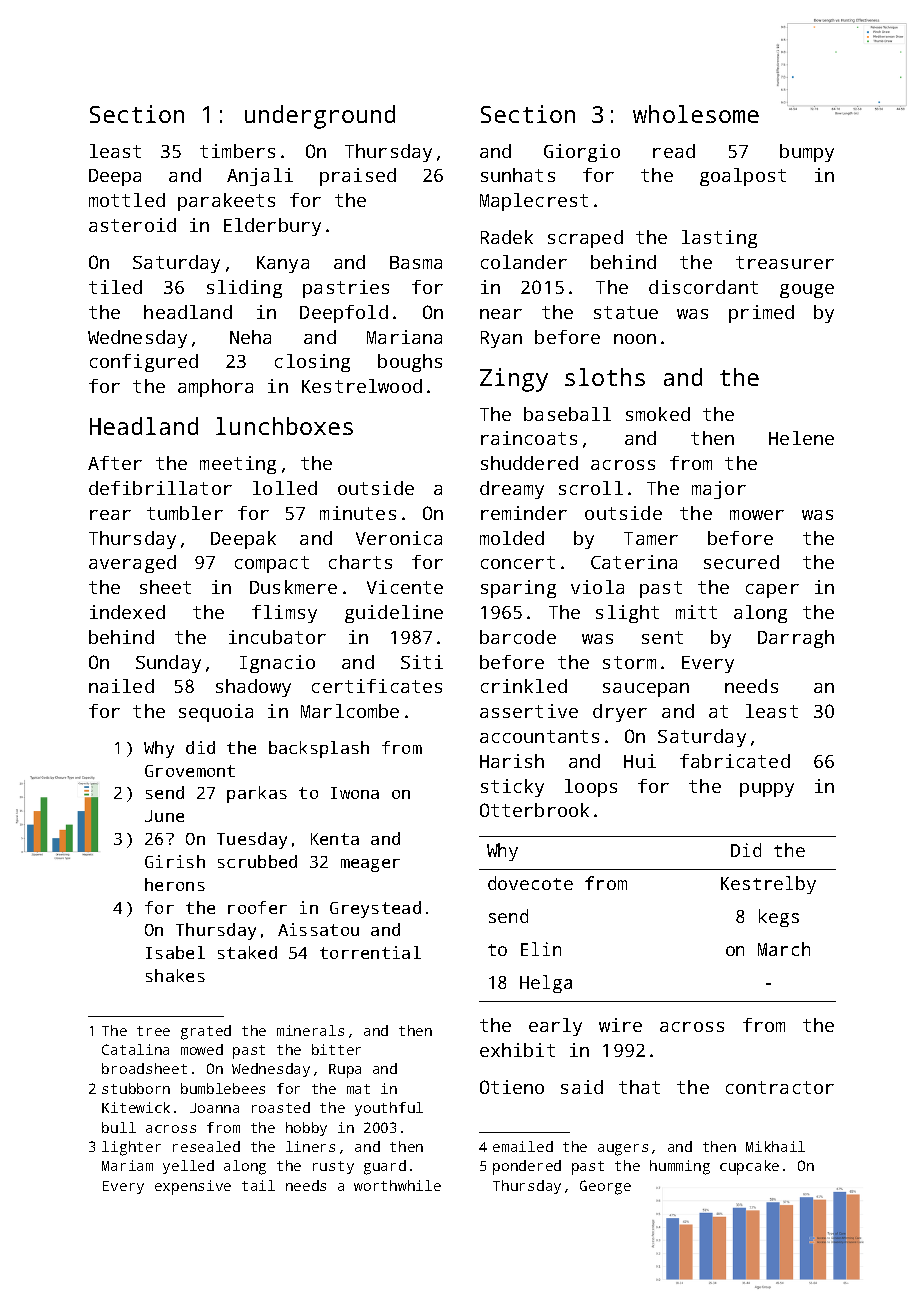  What do you see at coordinates (370, 865) in the image?
I see `meager` at bounding box center [370, 865].
